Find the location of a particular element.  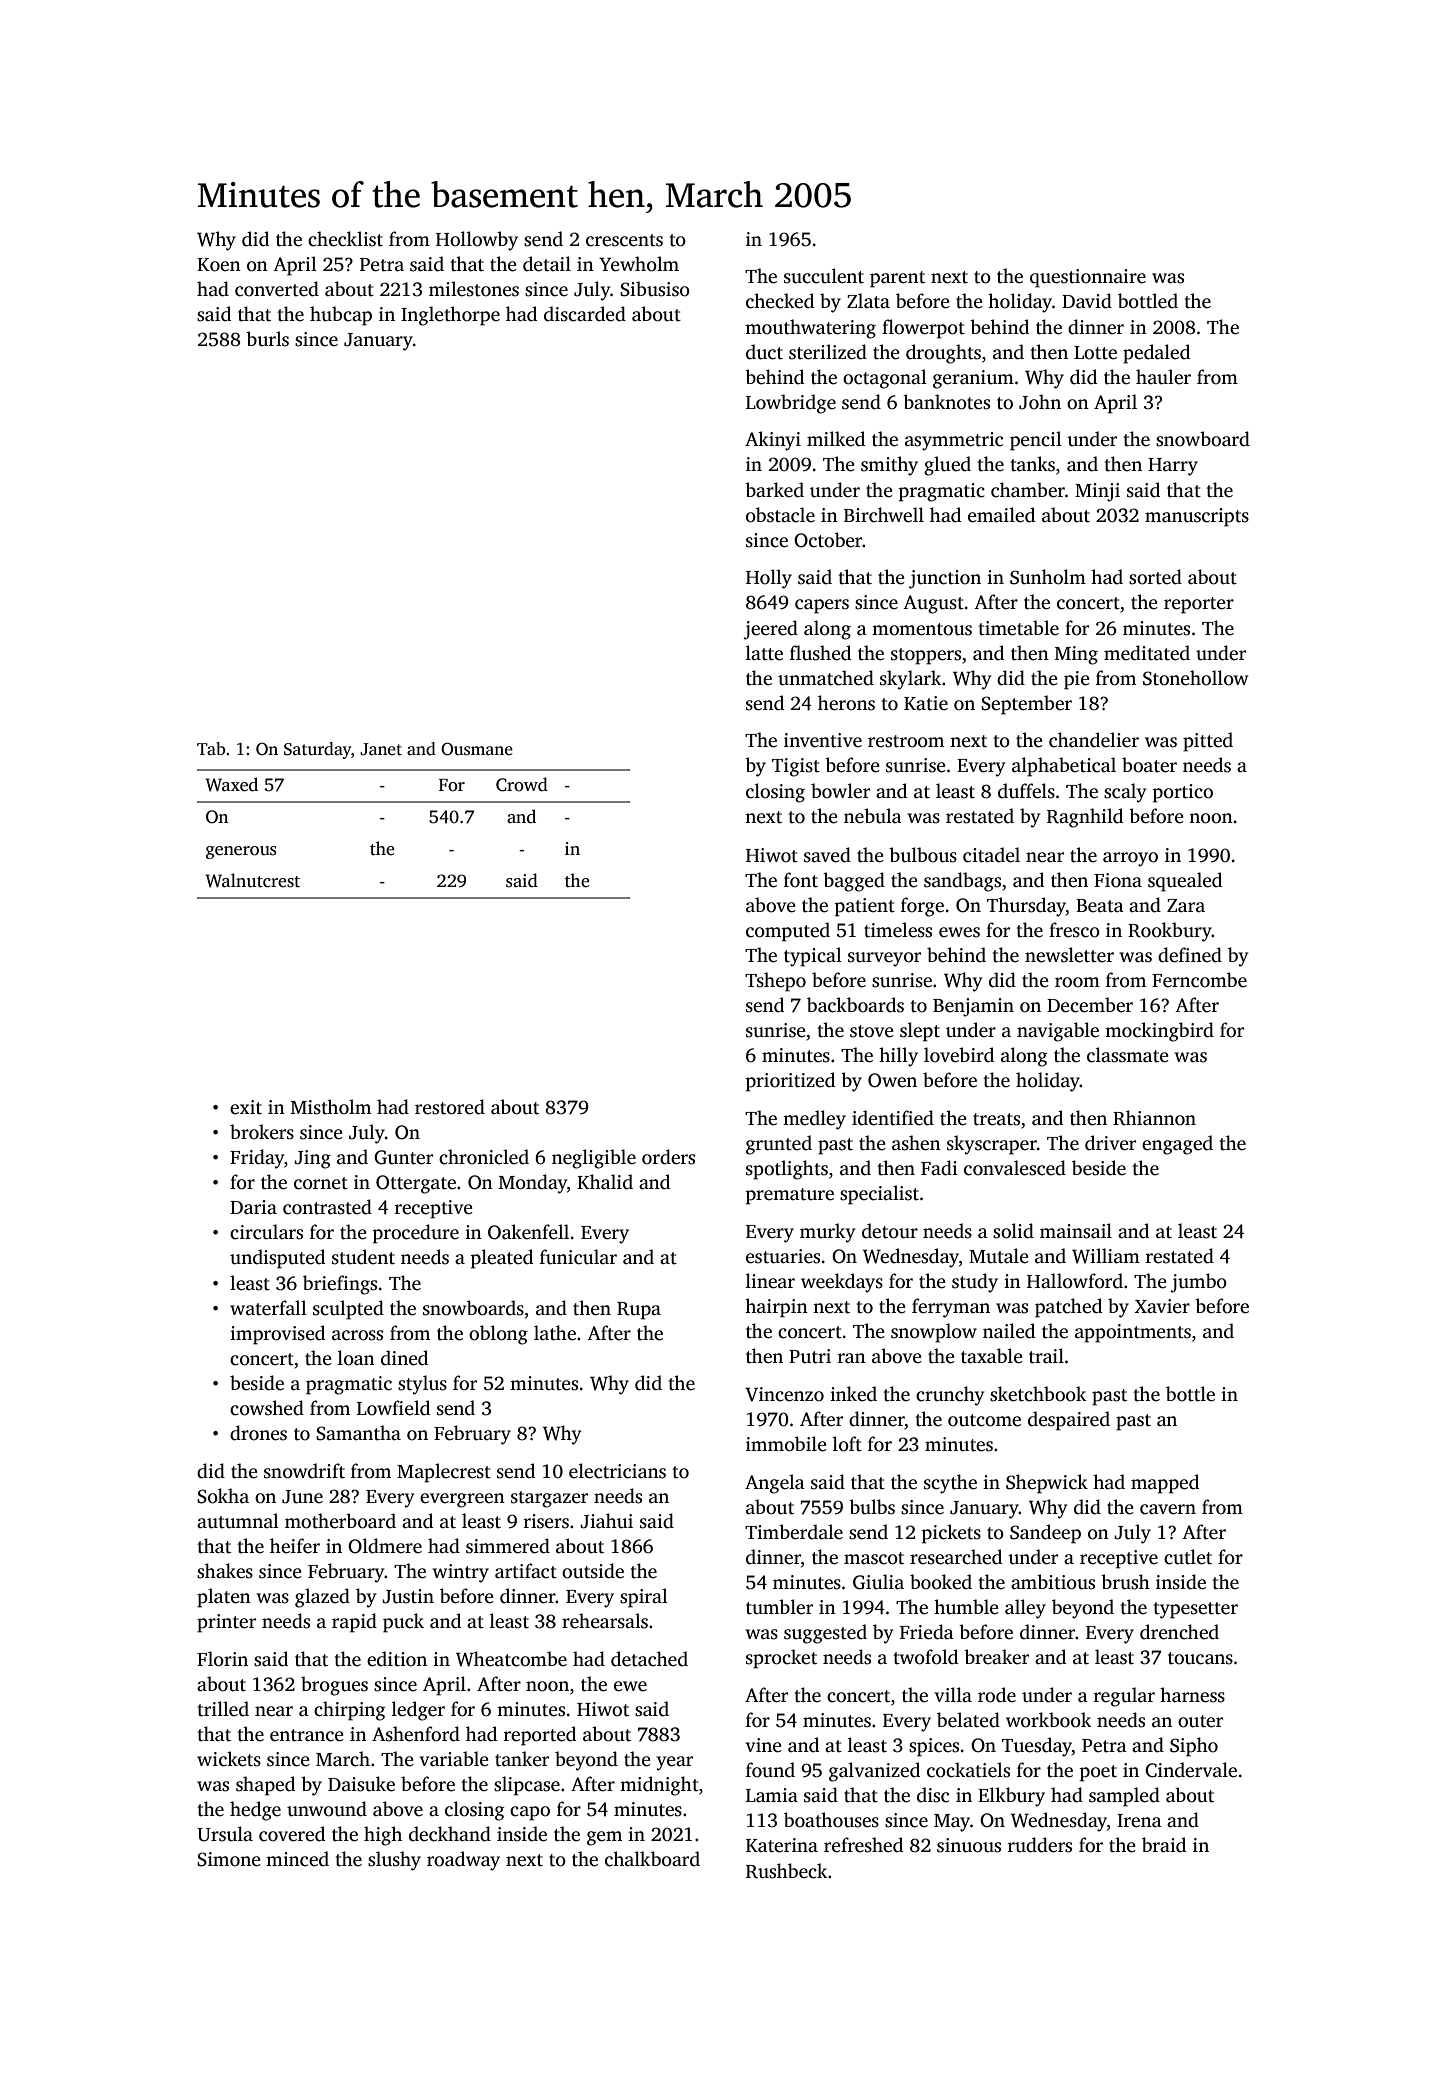

questionnaire is located at coordinates (1088, 278).
